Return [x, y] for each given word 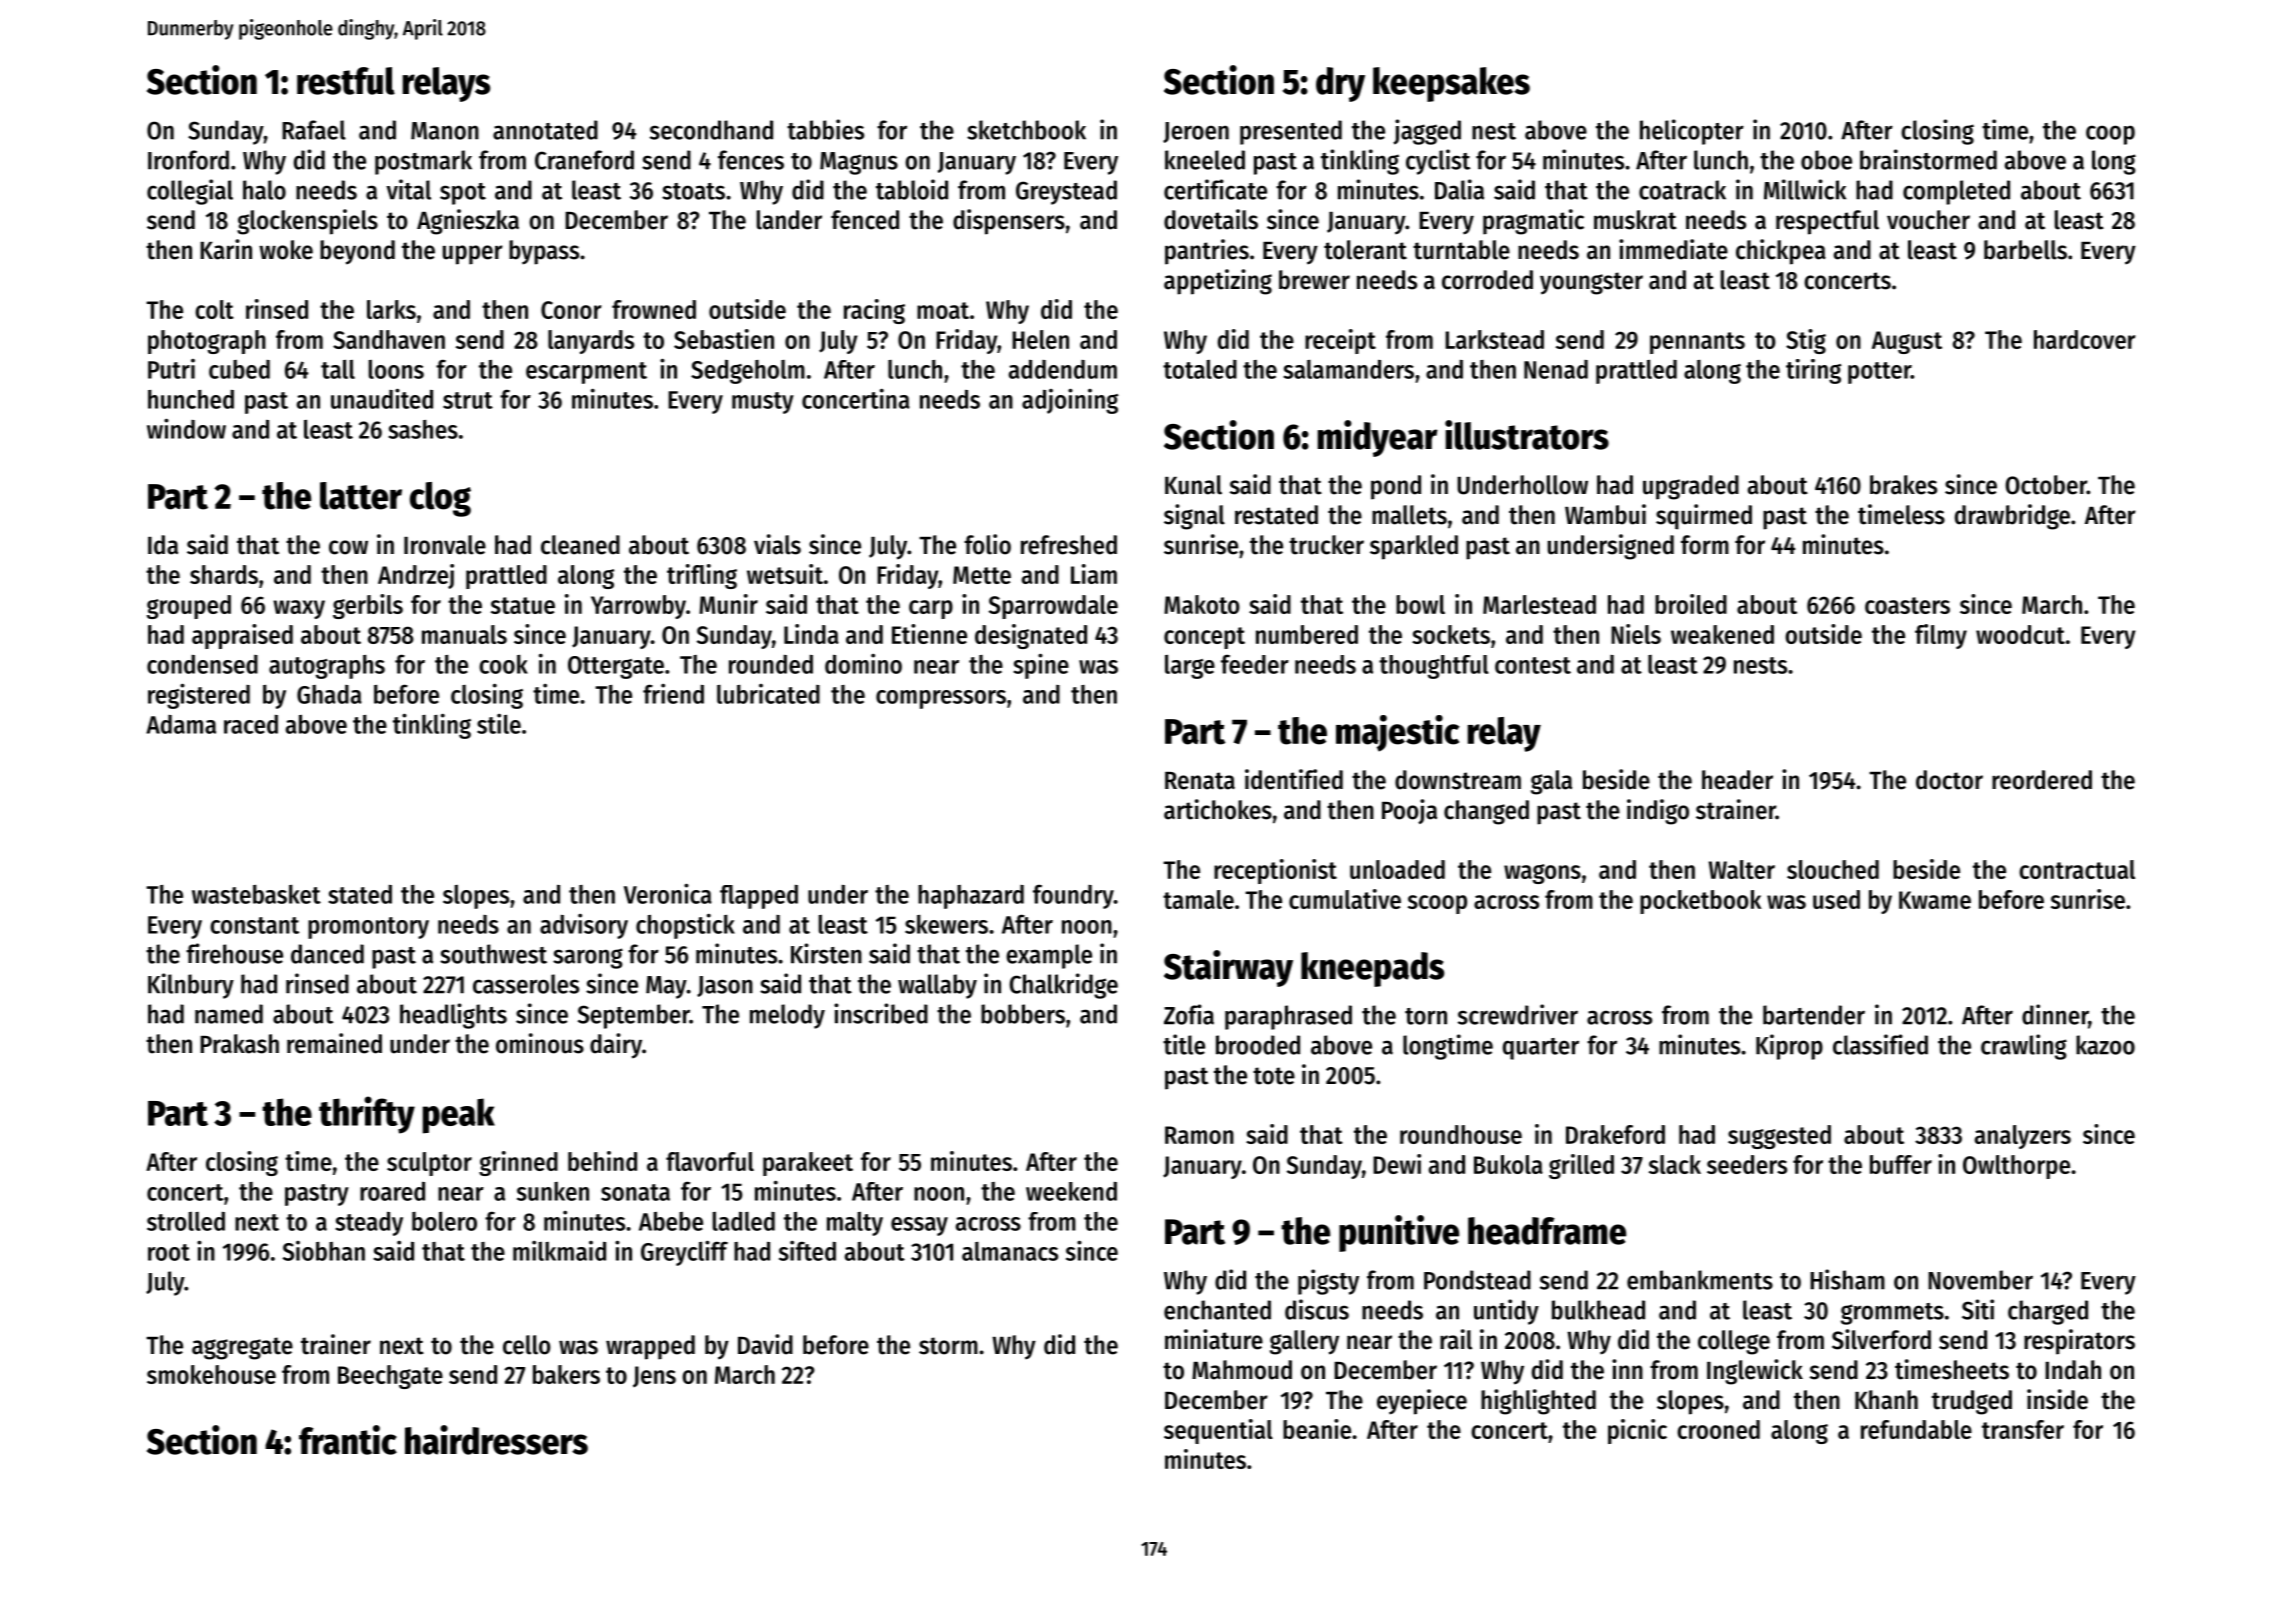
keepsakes [1451, 84]
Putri [171, 369]
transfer [2023, 1429]
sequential [1218, 1431]
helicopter [1692, 132]
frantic [348, 1440]
